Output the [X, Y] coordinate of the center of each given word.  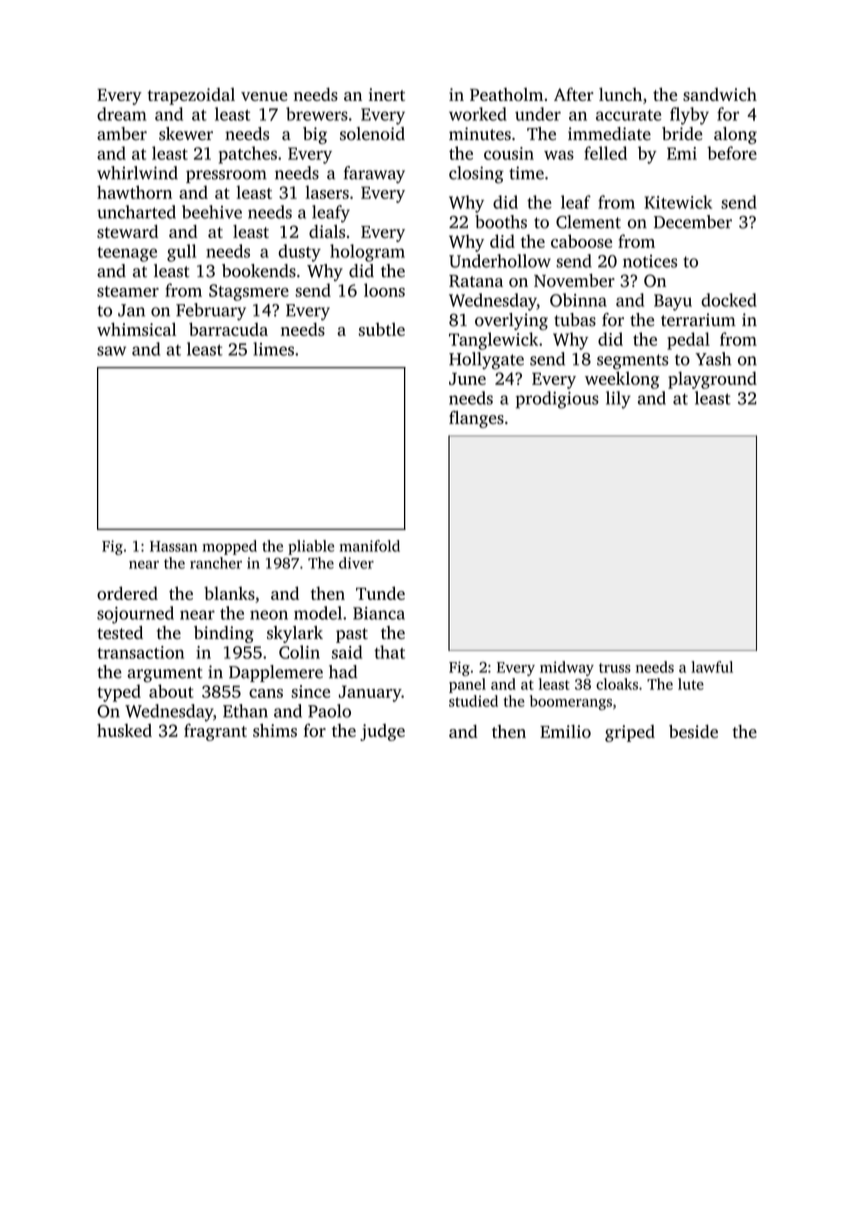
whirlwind [137, 173]
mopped [230, 547]
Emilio [565, 731]
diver [356, 563]
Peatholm [506, 94]
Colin [299, 652]
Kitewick [678, 202]
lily [618, 400]
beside [693, 731]
